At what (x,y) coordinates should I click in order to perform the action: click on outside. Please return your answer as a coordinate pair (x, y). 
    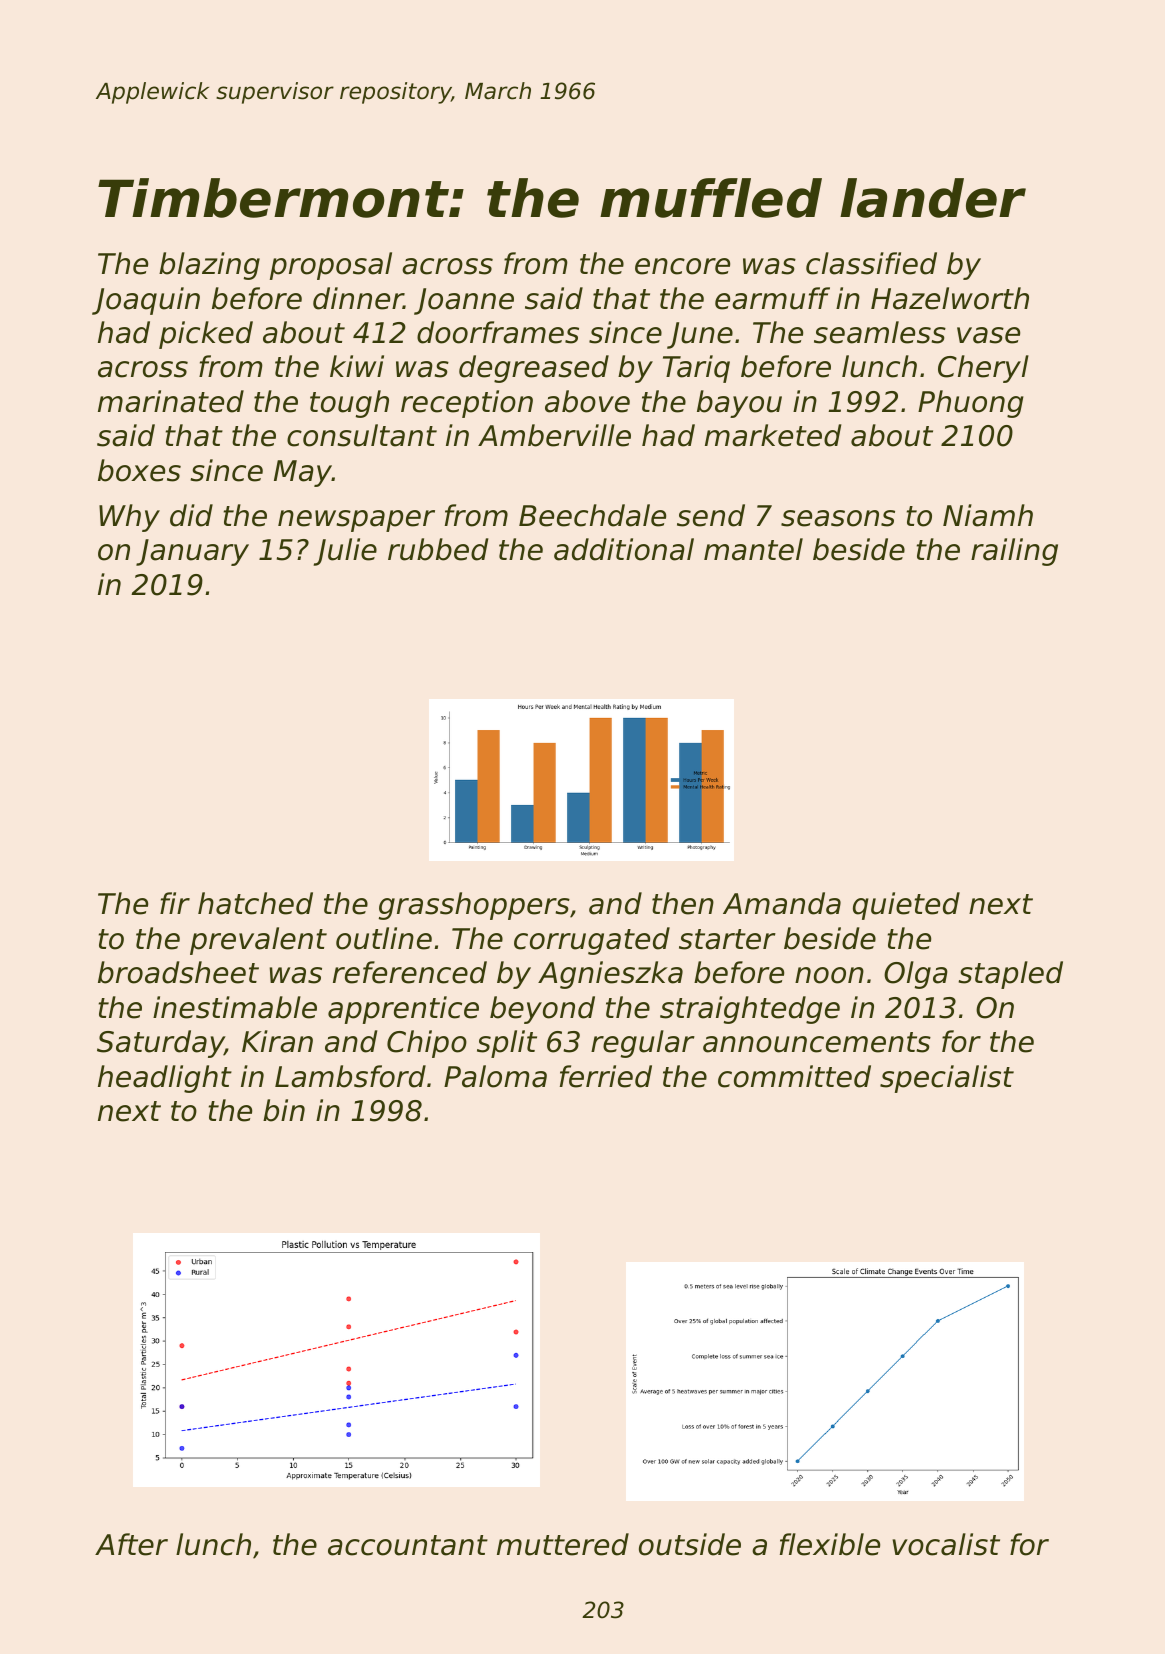
    Looking at the image, I should click on (690, 1544).
